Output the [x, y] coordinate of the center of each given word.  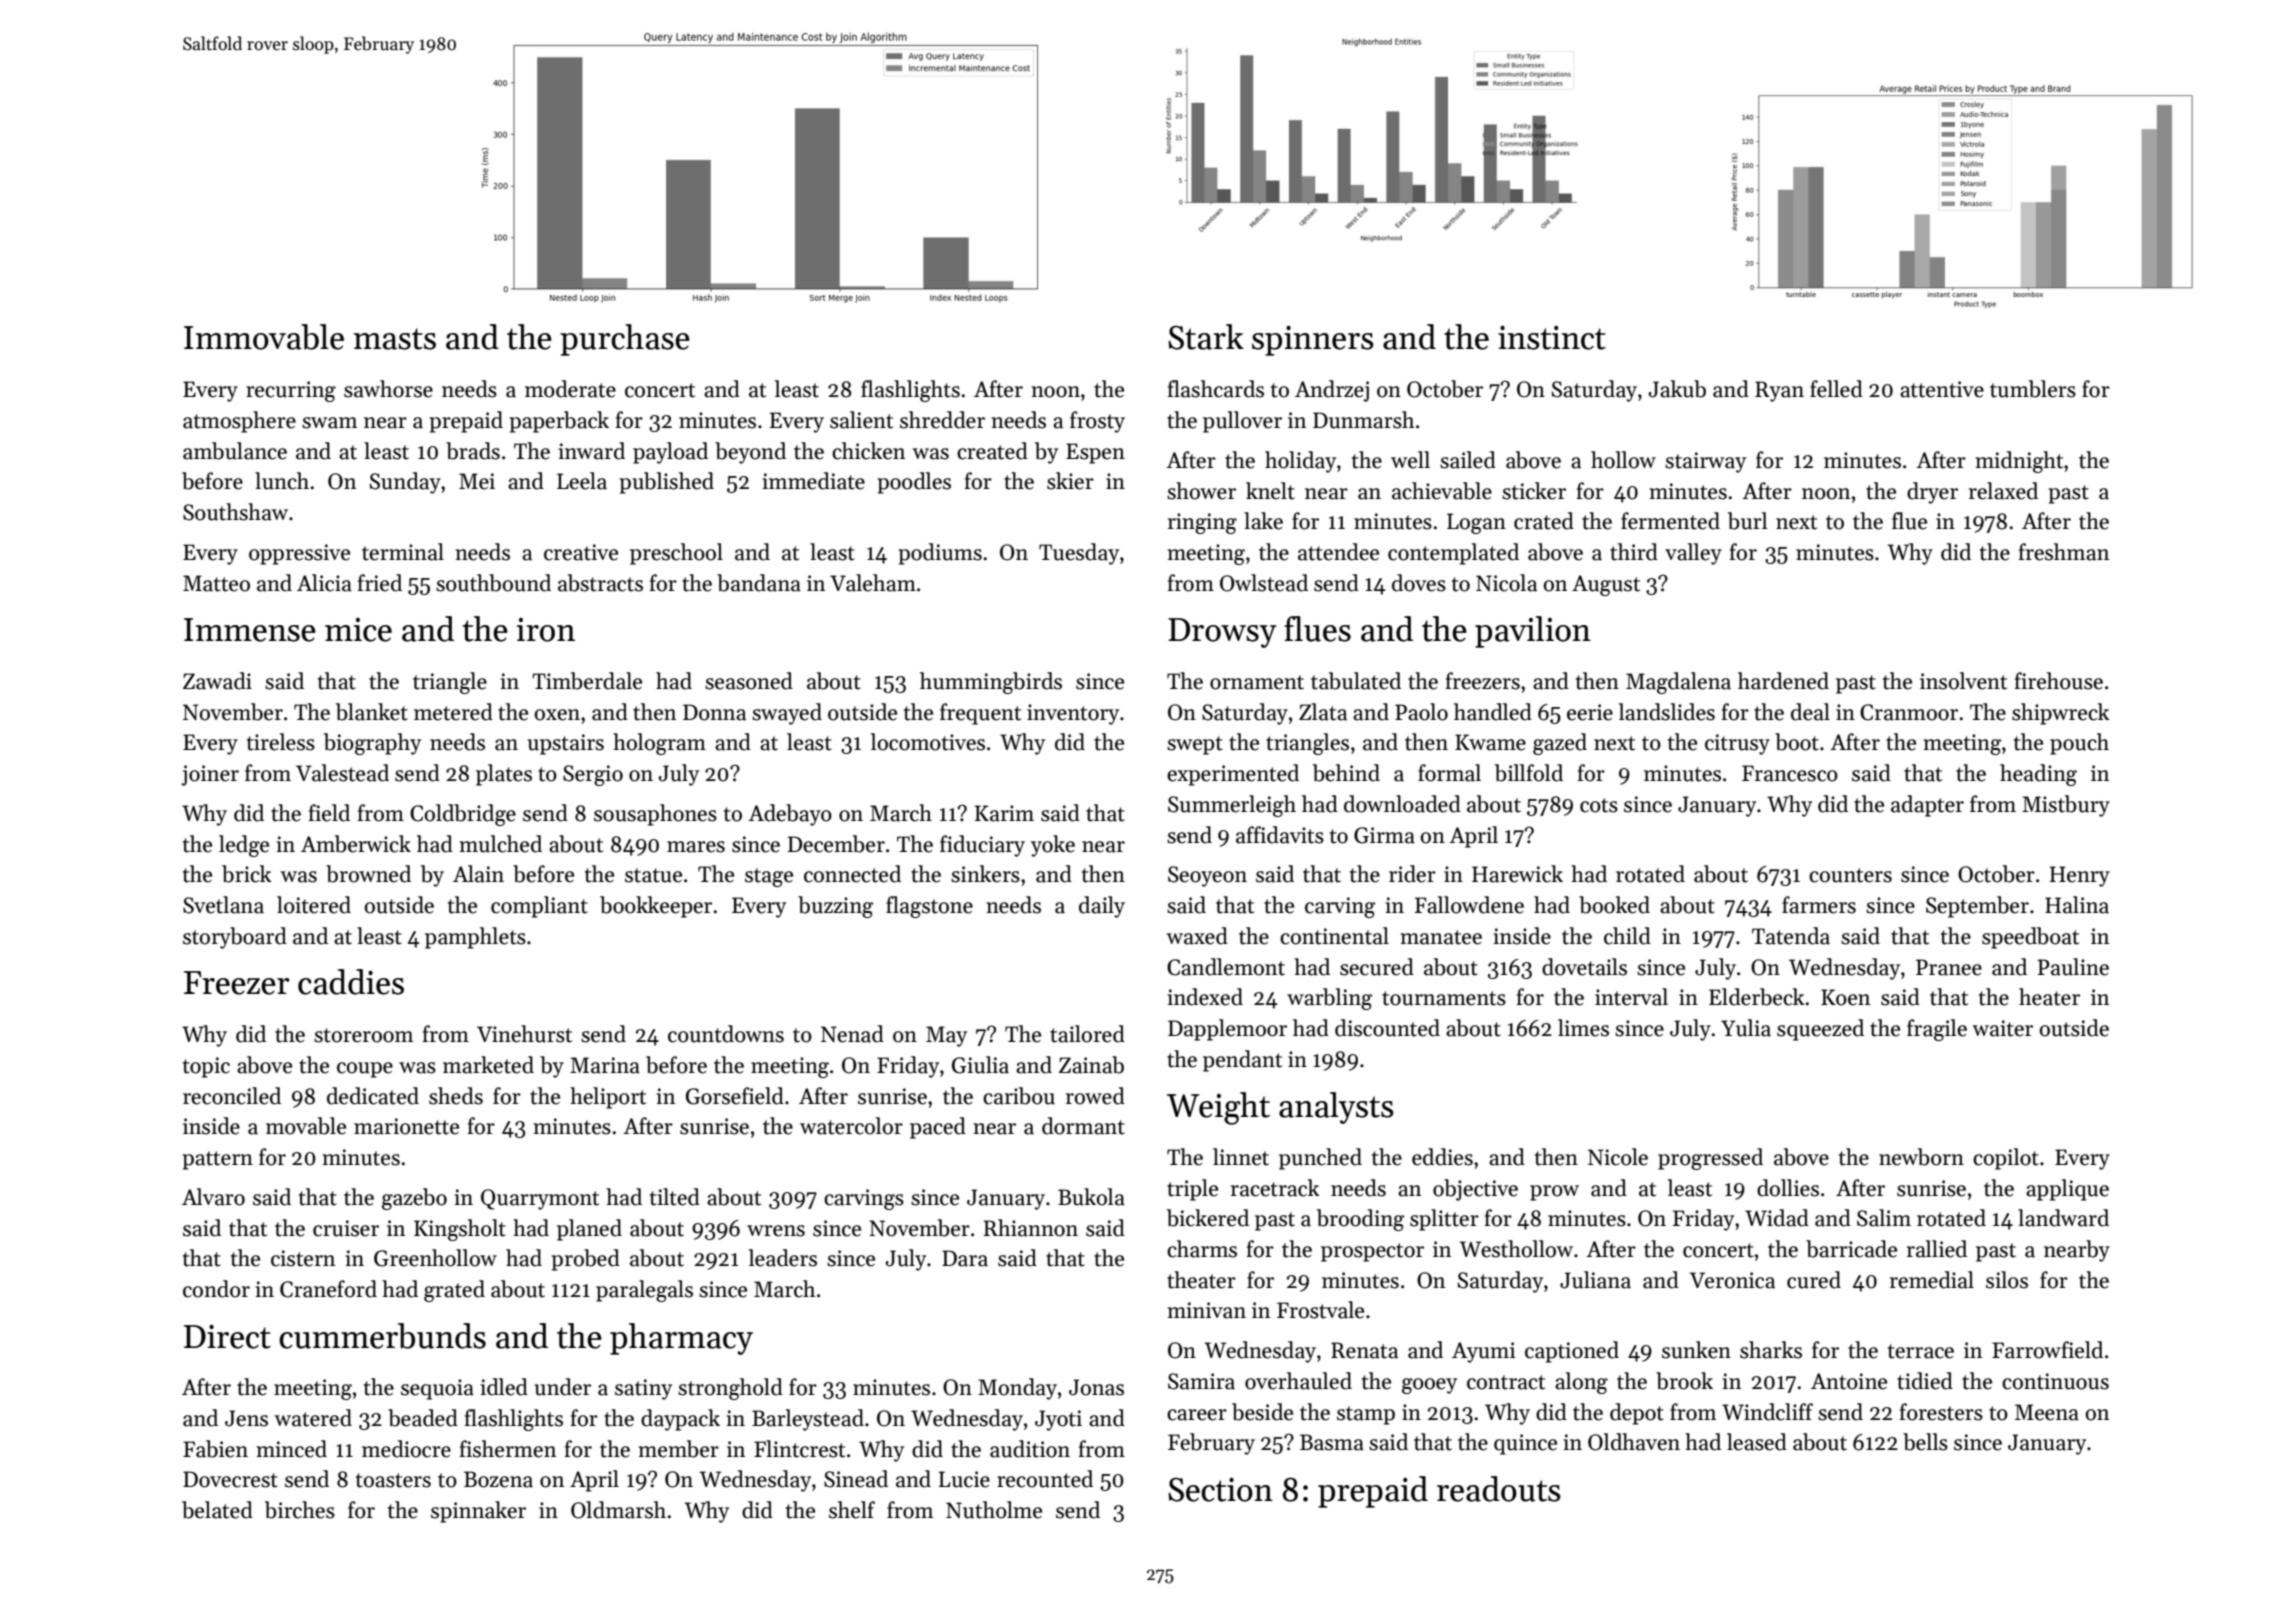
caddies [351, 982]
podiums [940, 554]
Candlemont [1226, 967]
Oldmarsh [618, 1510]
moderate [570, 389]
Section [1220, 1489]
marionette [406, 1126]
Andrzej [1332, 391]
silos [2007, 1280]
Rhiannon [1030, 1228]
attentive [1942, 389]
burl [1747, 521]
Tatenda [1791, 936]
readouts [1499, 1489]
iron [546, 630]
